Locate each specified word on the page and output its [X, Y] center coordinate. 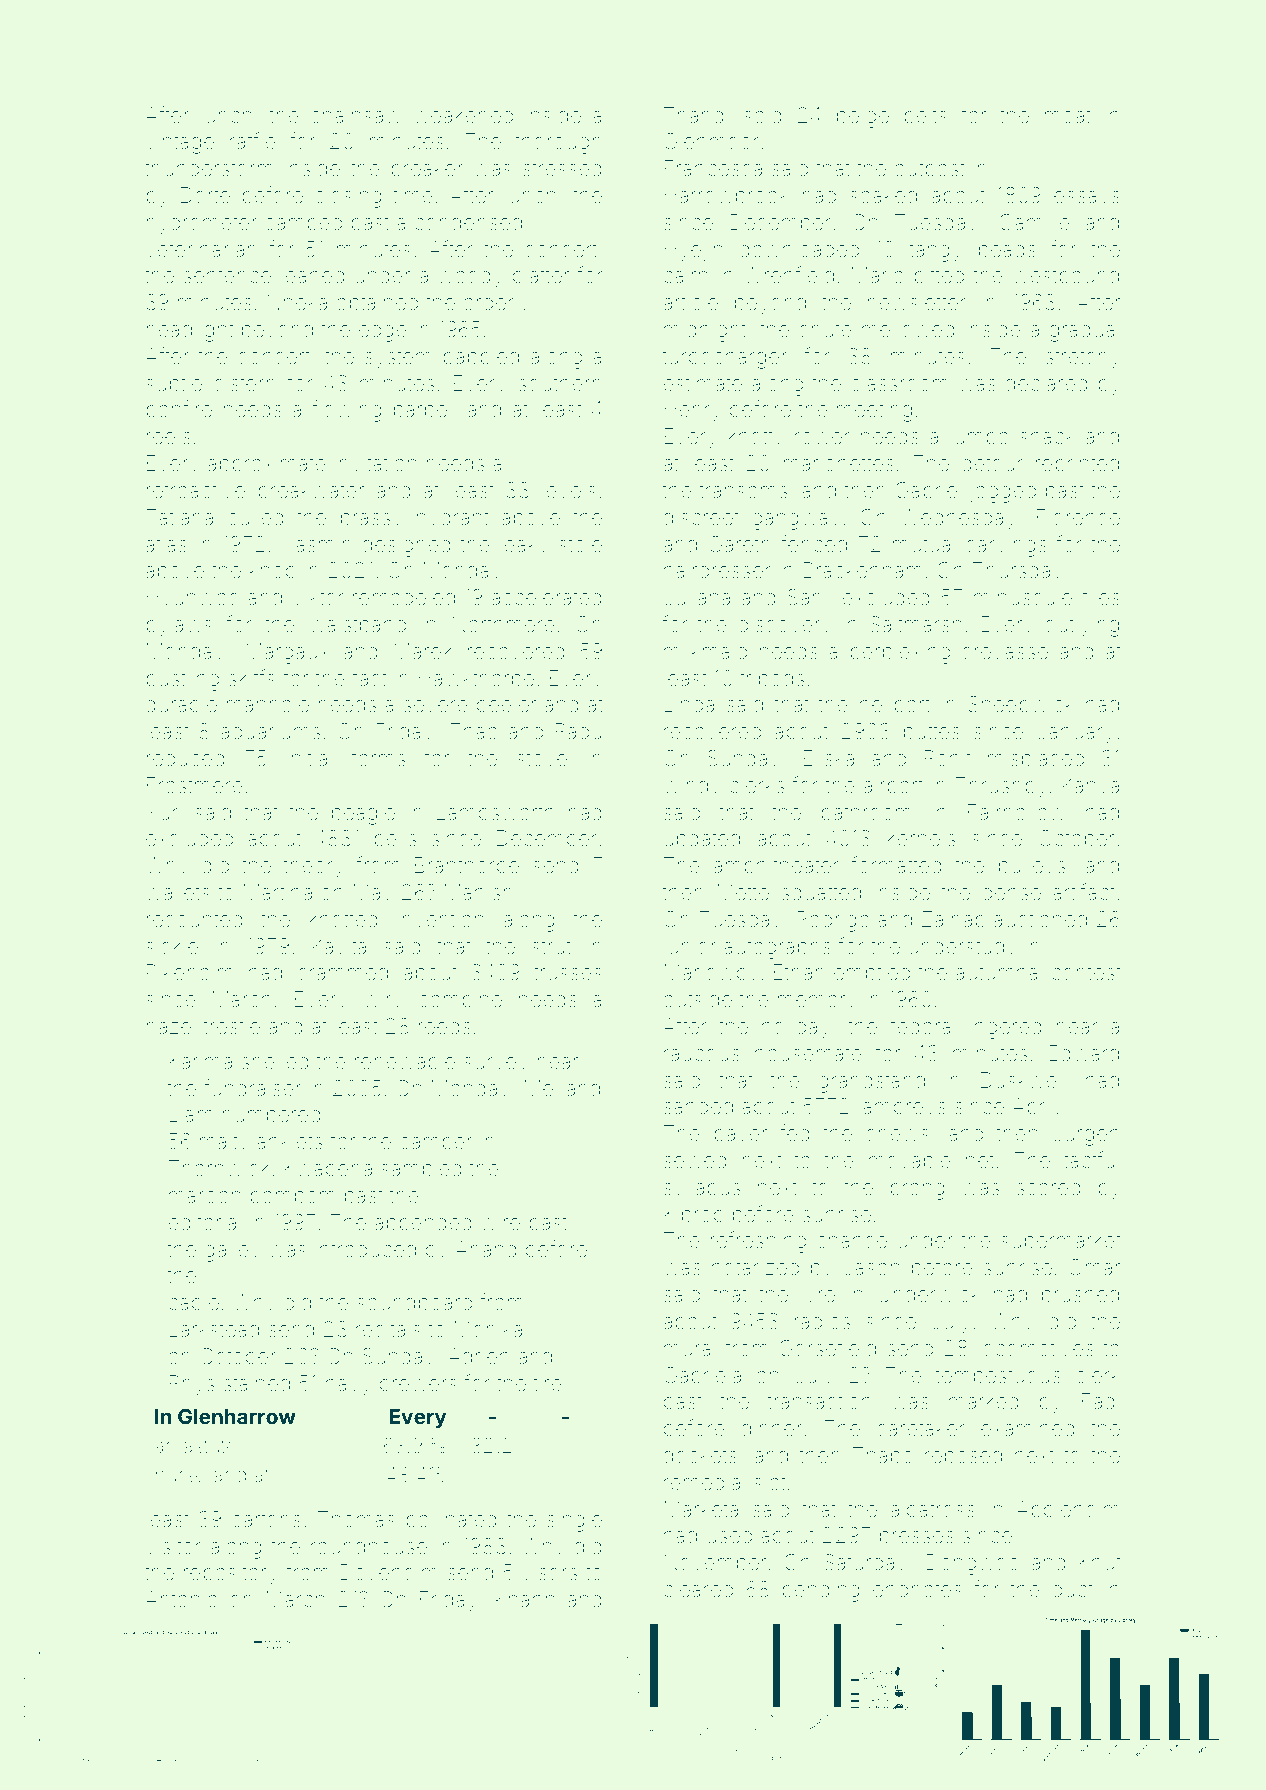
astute [210, 1446]
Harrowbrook [726, 195]
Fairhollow [1017, 812]
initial [309, 758]
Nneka [297, 302]
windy [692, 787]
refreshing [758, 1242]
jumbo [978, 438]
